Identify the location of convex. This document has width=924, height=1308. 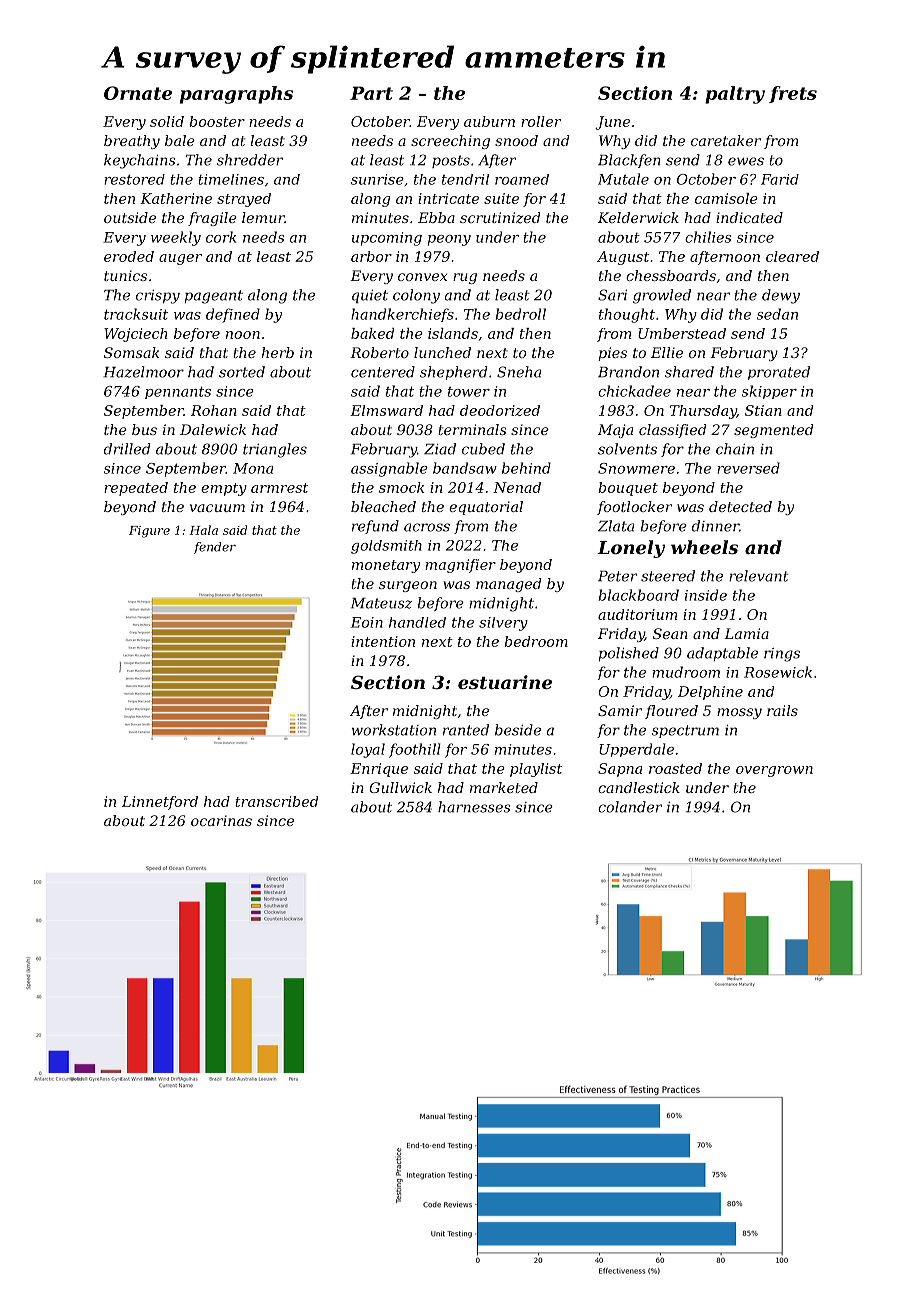
(422, 277).
